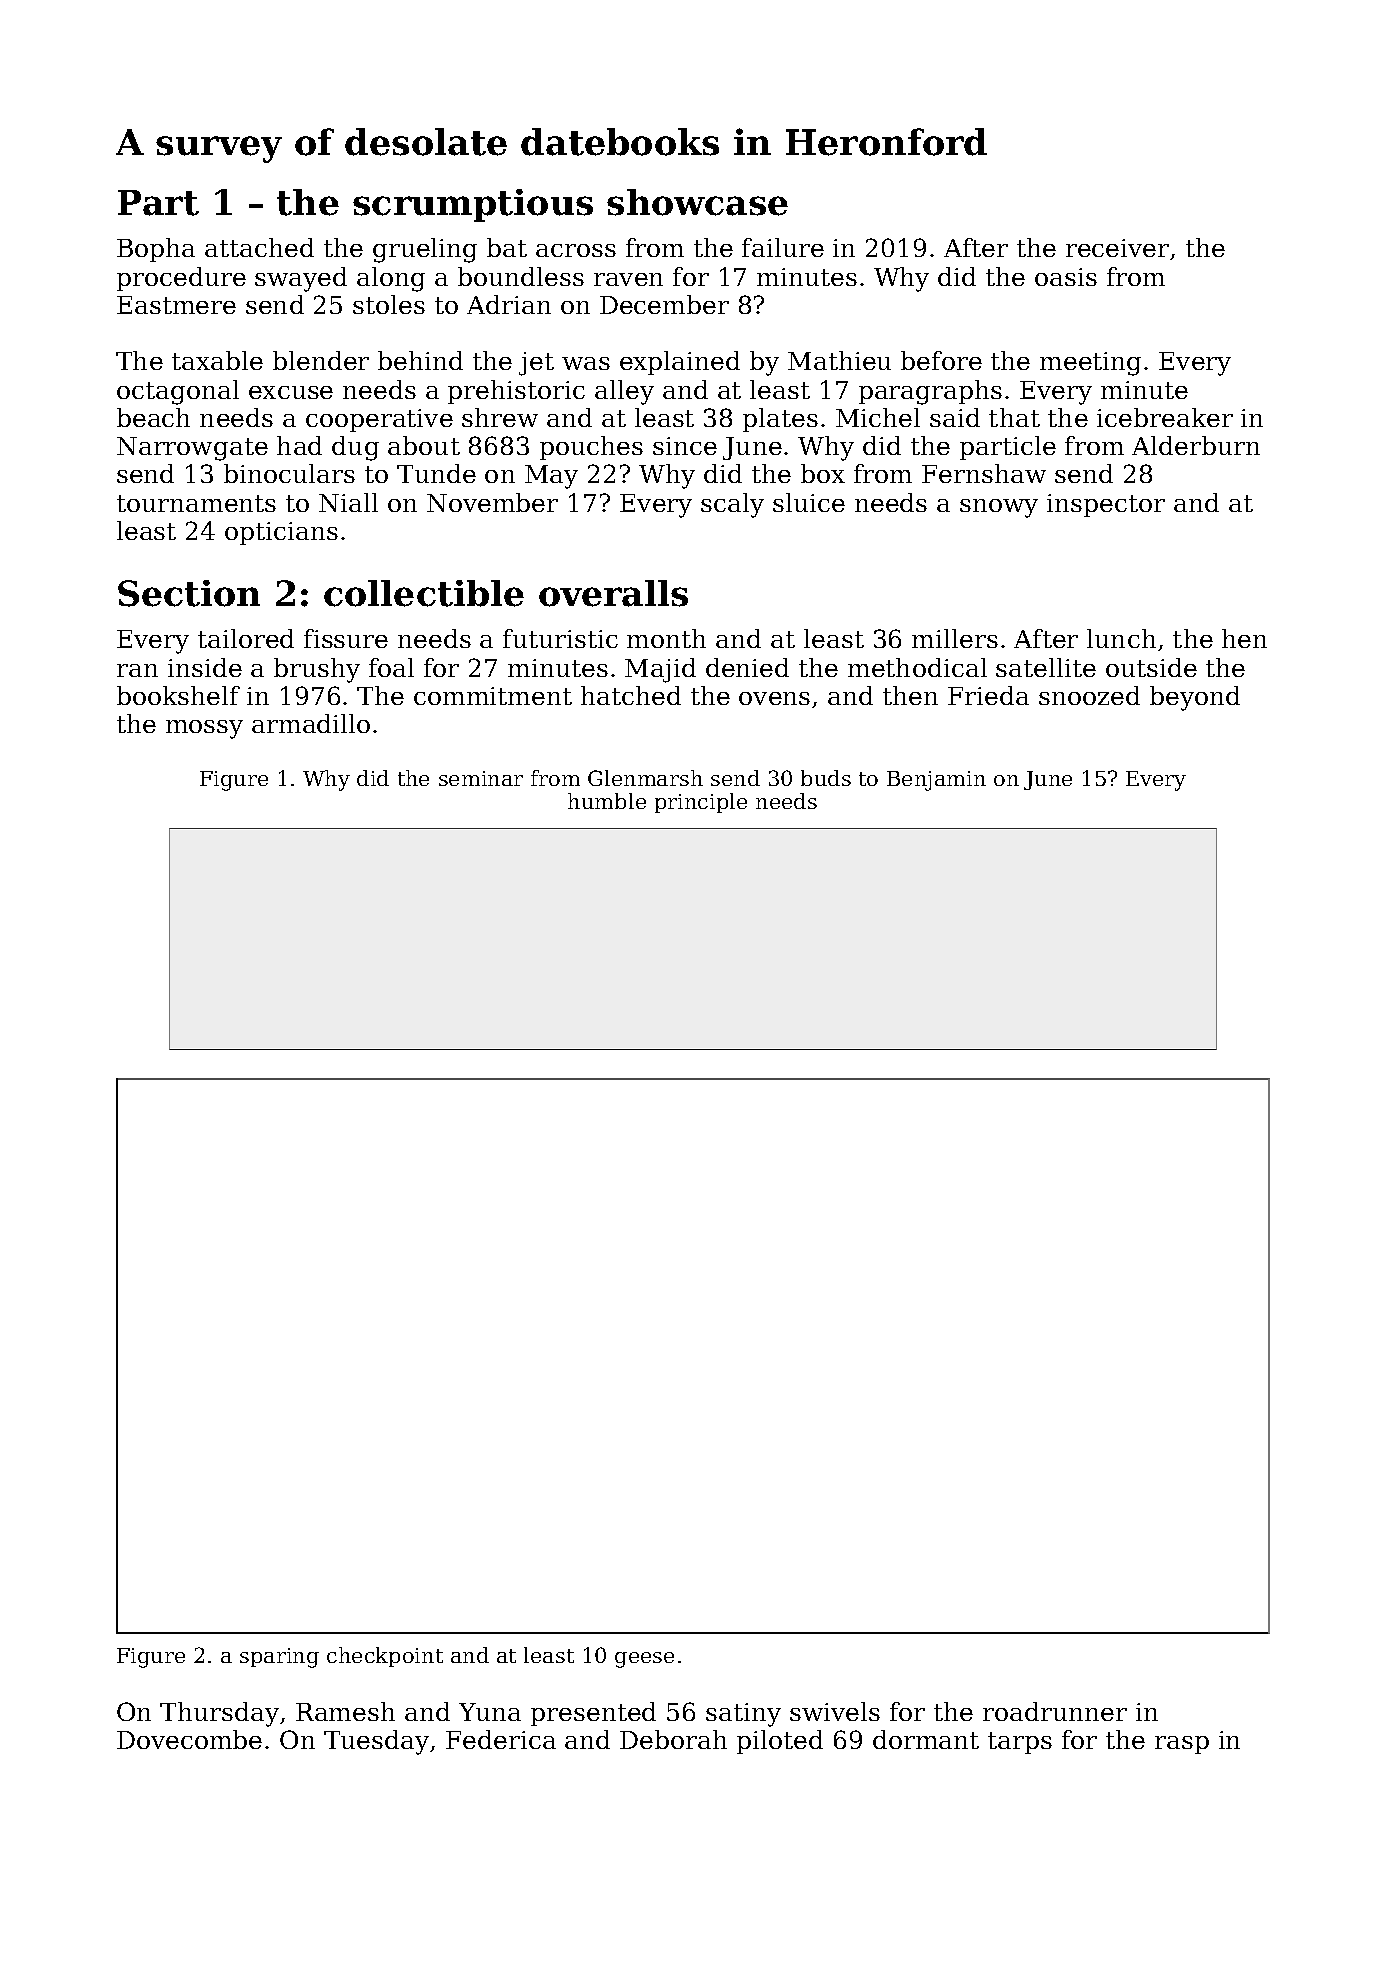 This screenshot has width=1386, height=1969. Describe the element at coordinates (481, 778) in the screenshot. I see `seminar` at that location.
